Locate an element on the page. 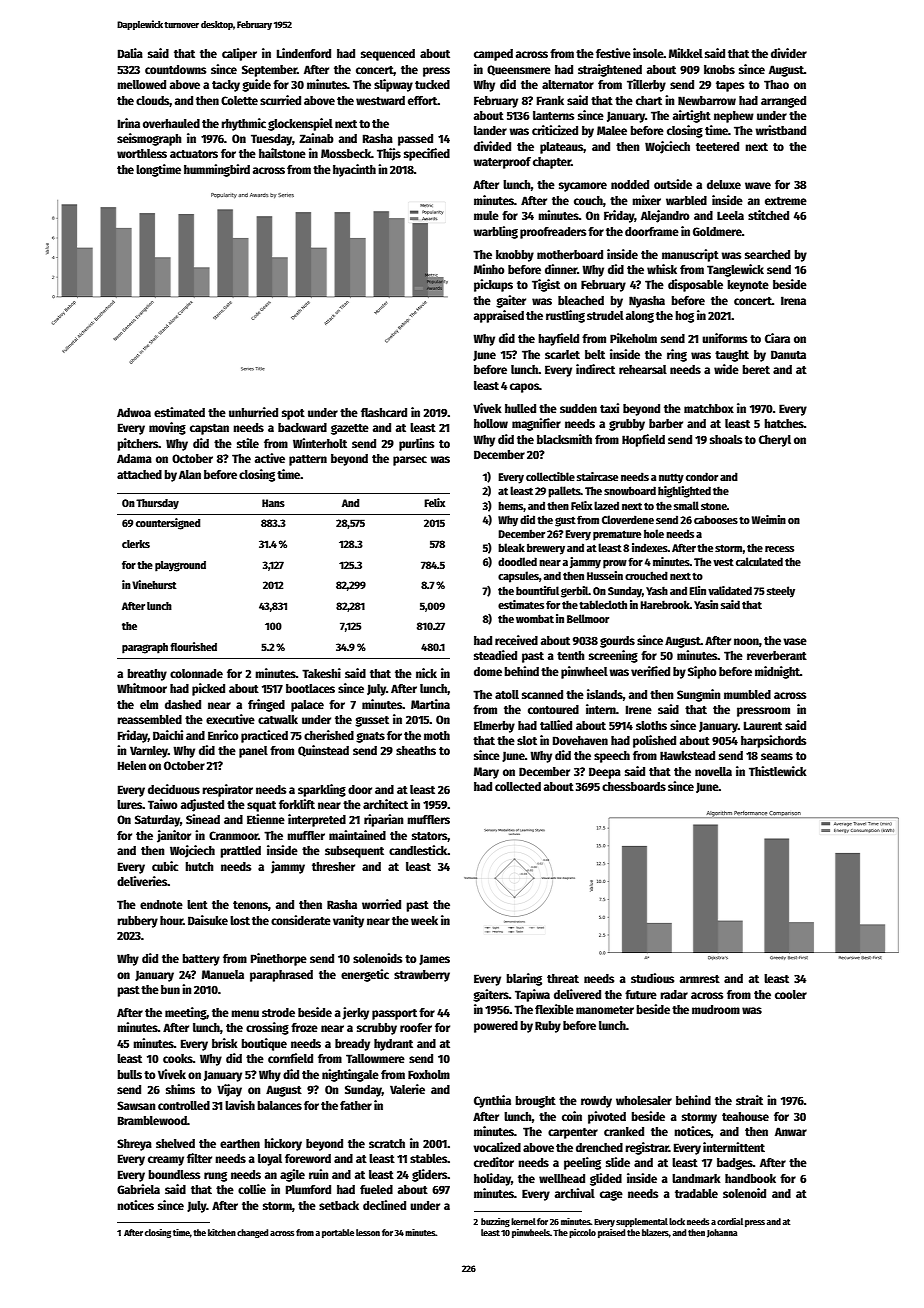 The height and width of the image is (1308, 924). divided is located at coordinates (492, 146).
